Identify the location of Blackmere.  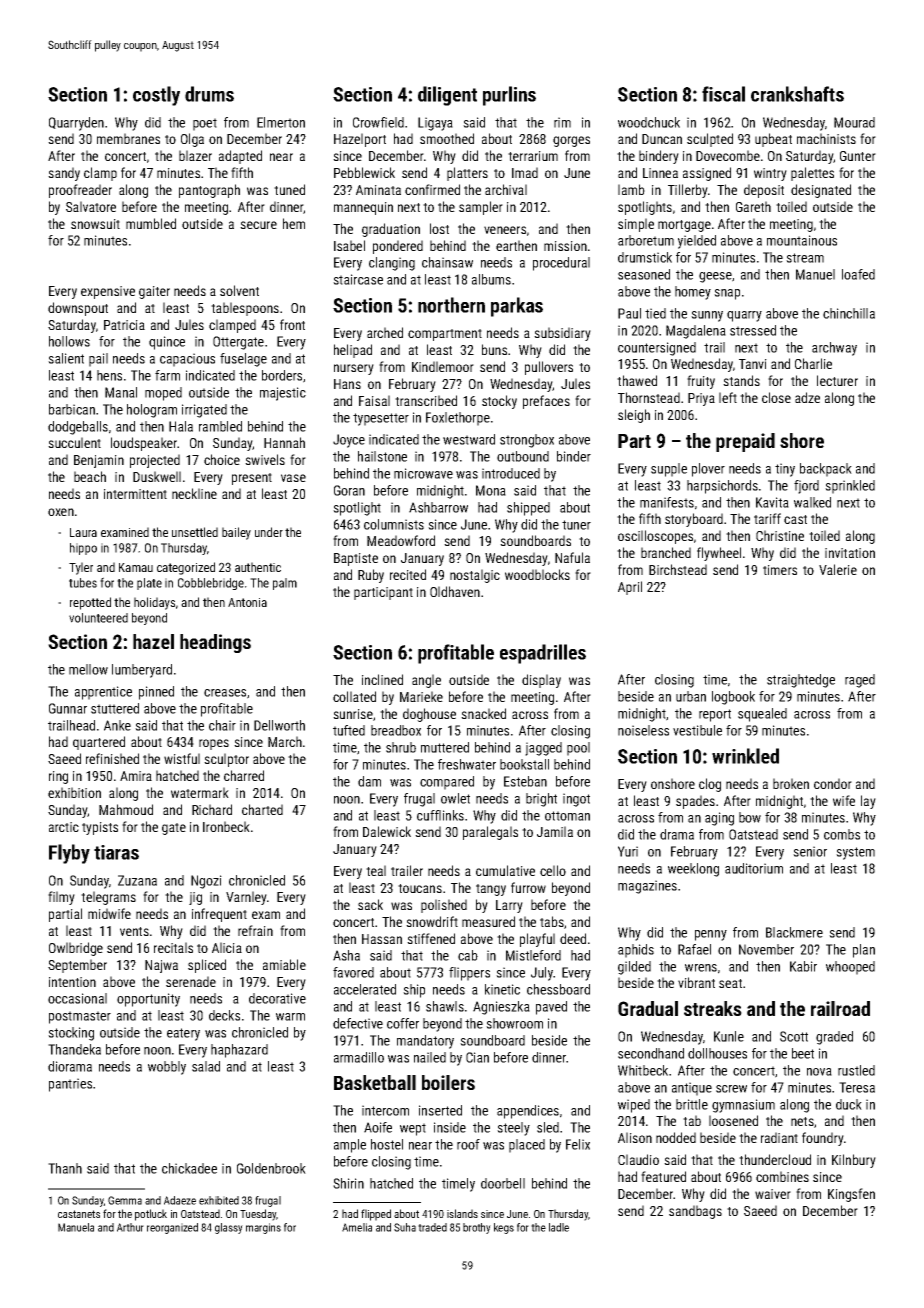
(794, 932).
